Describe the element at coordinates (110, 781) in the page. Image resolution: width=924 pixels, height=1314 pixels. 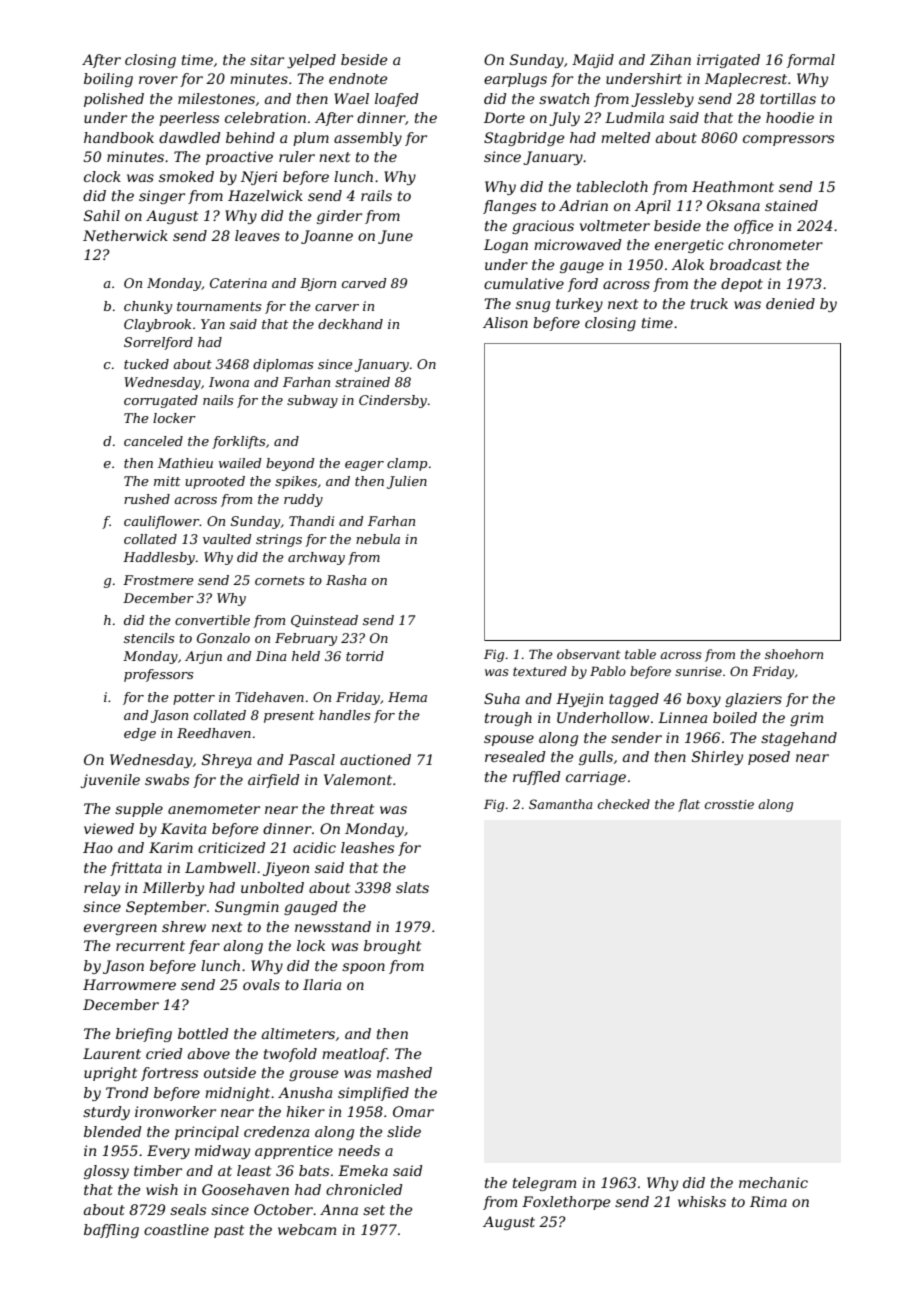
I see `juvenile` at that location.
